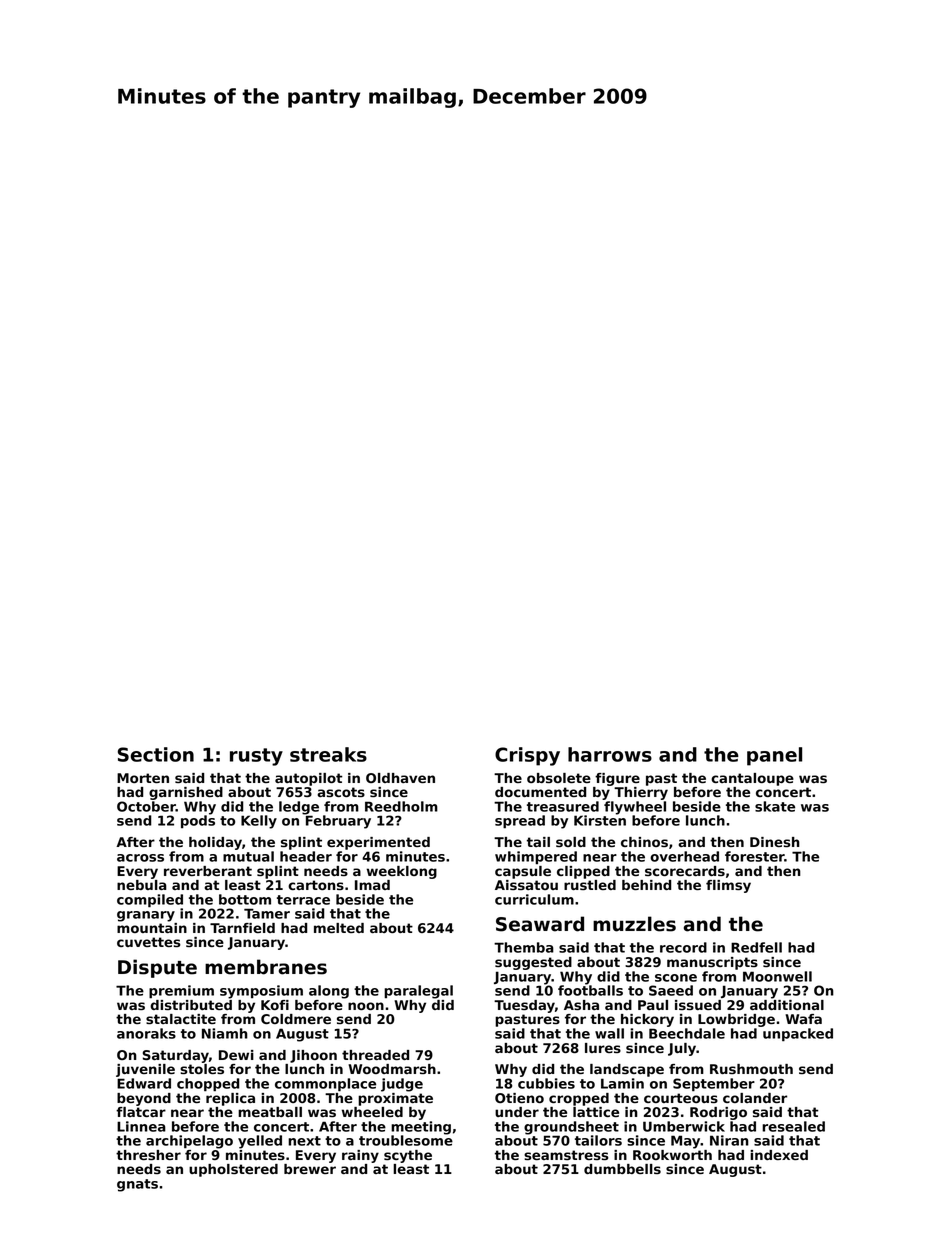 Image resolution: width=952 pixels, height=1233 pixels. I want to click on documented, so click(540, 792).
